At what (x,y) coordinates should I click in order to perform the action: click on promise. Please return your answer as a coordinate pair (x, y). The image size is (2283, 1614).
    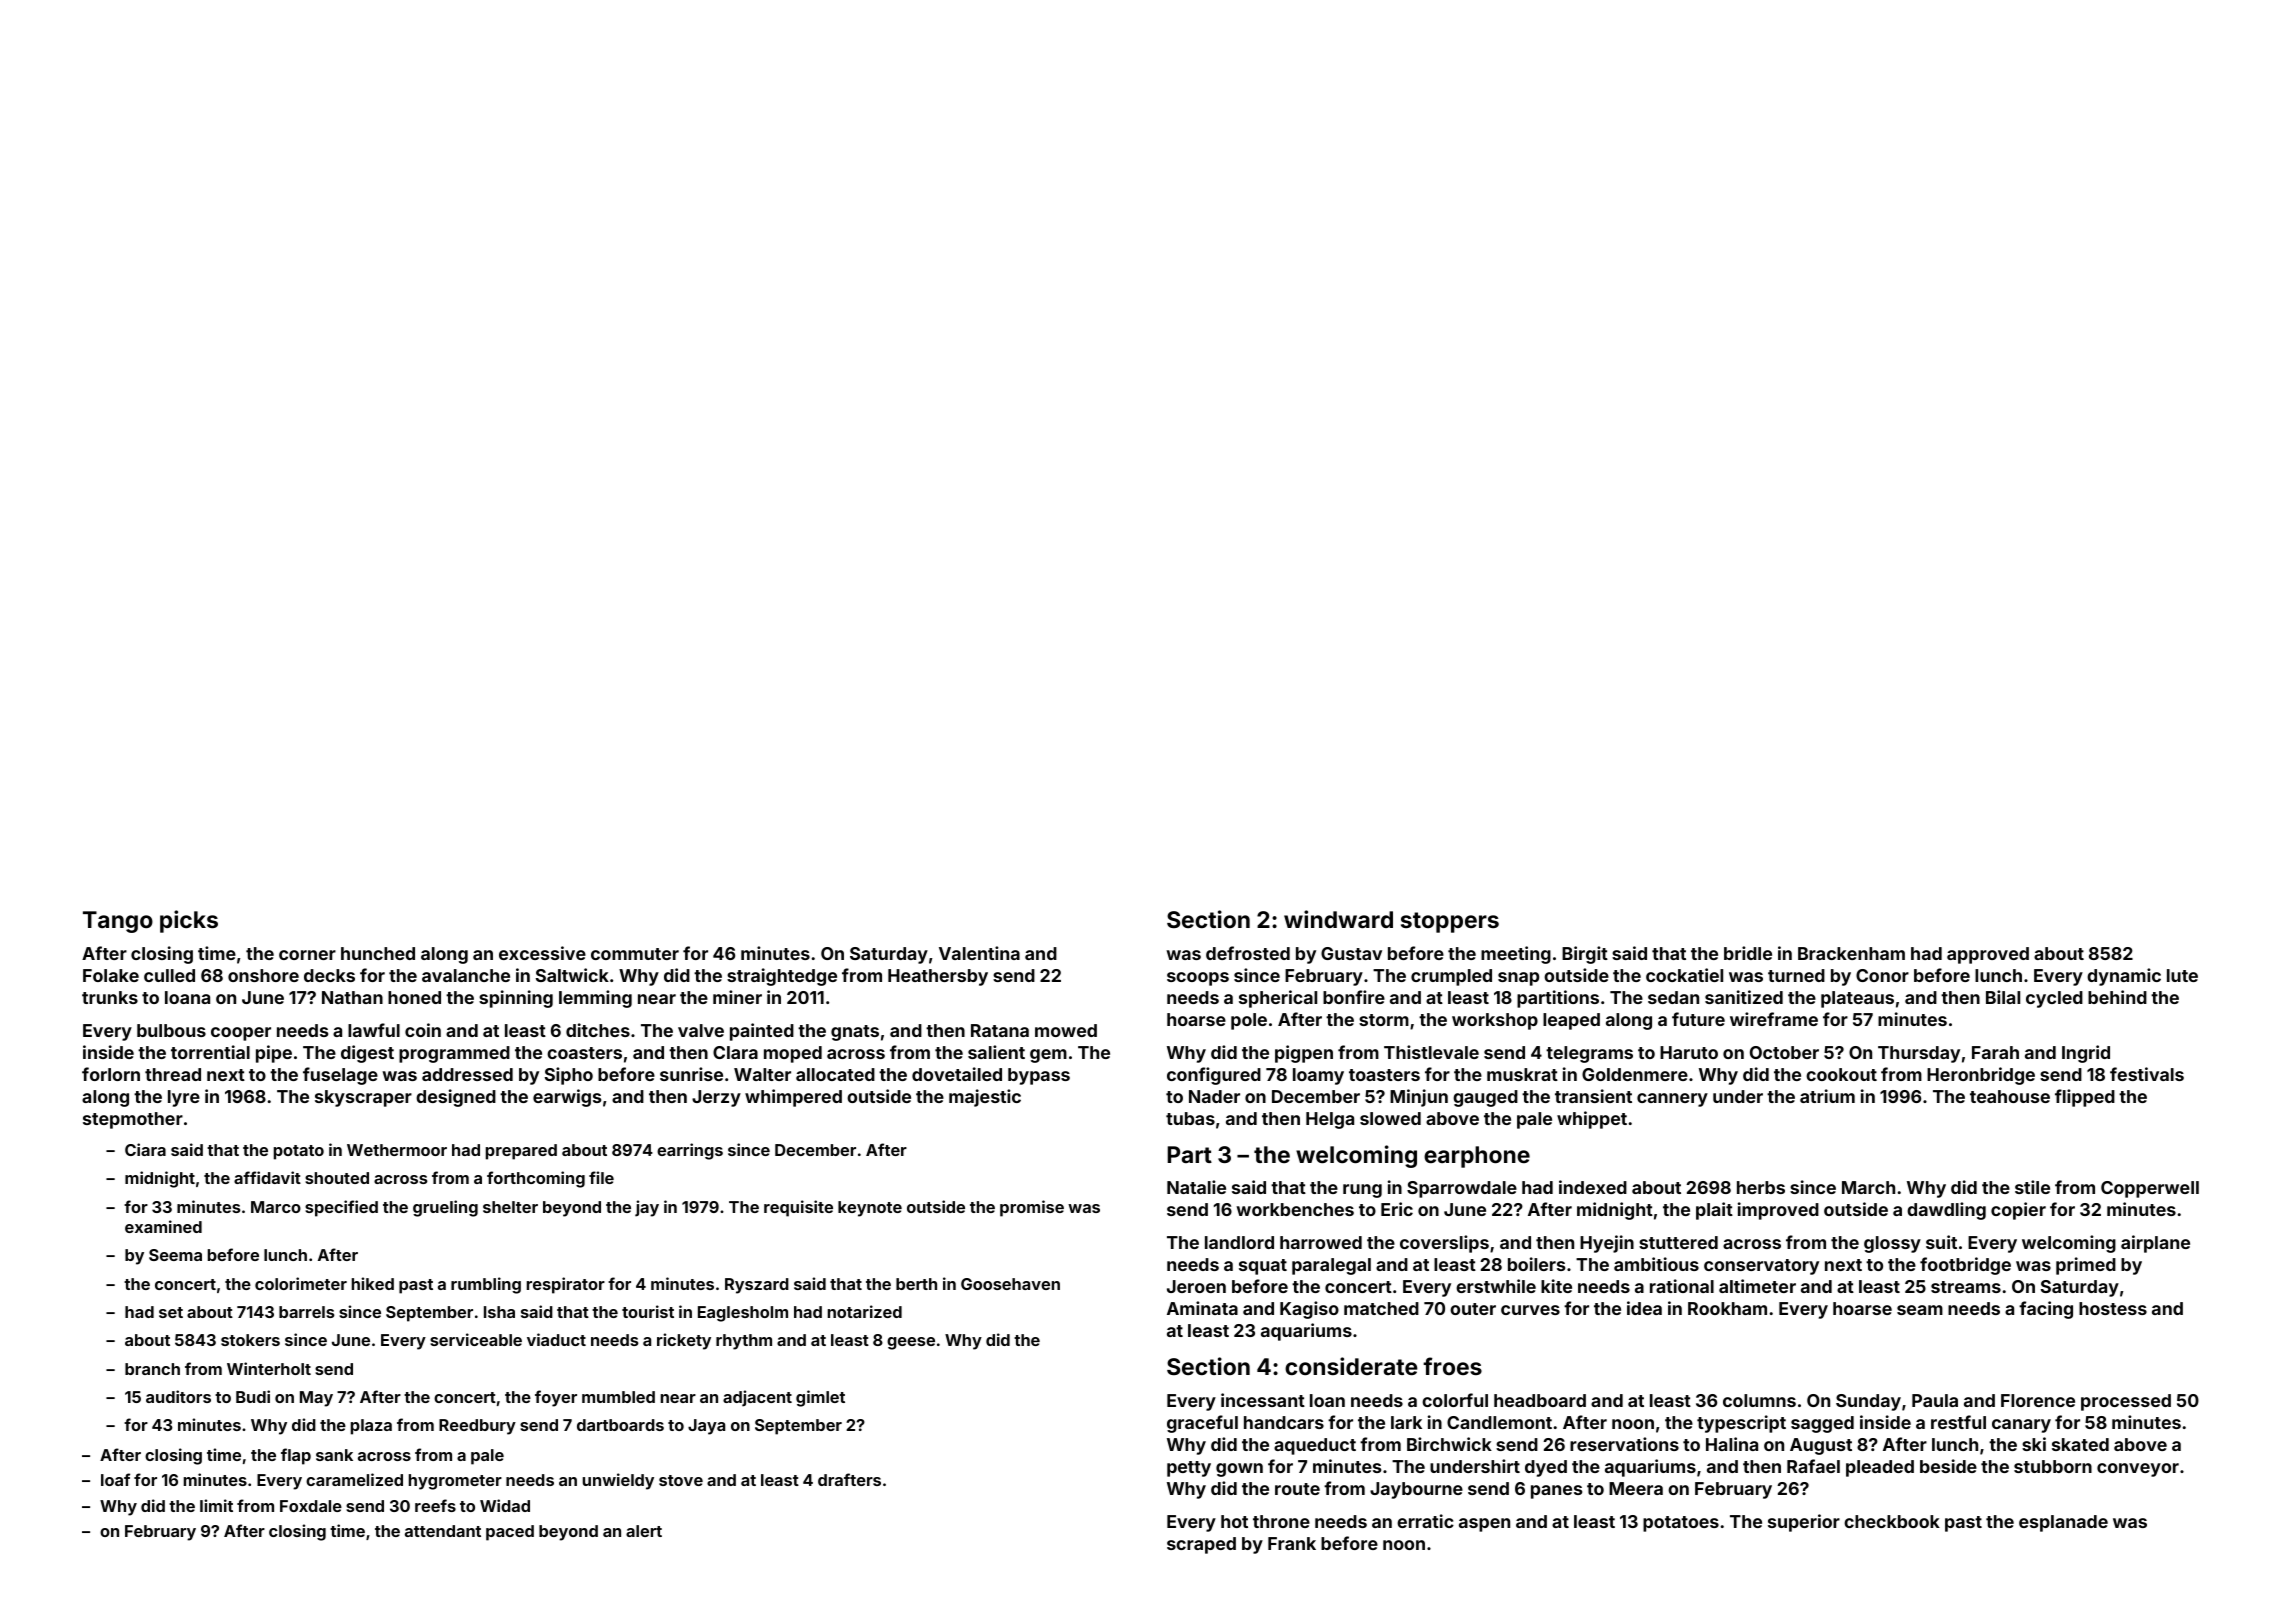
    Looking at the image, I should click on (1032, 1208).
